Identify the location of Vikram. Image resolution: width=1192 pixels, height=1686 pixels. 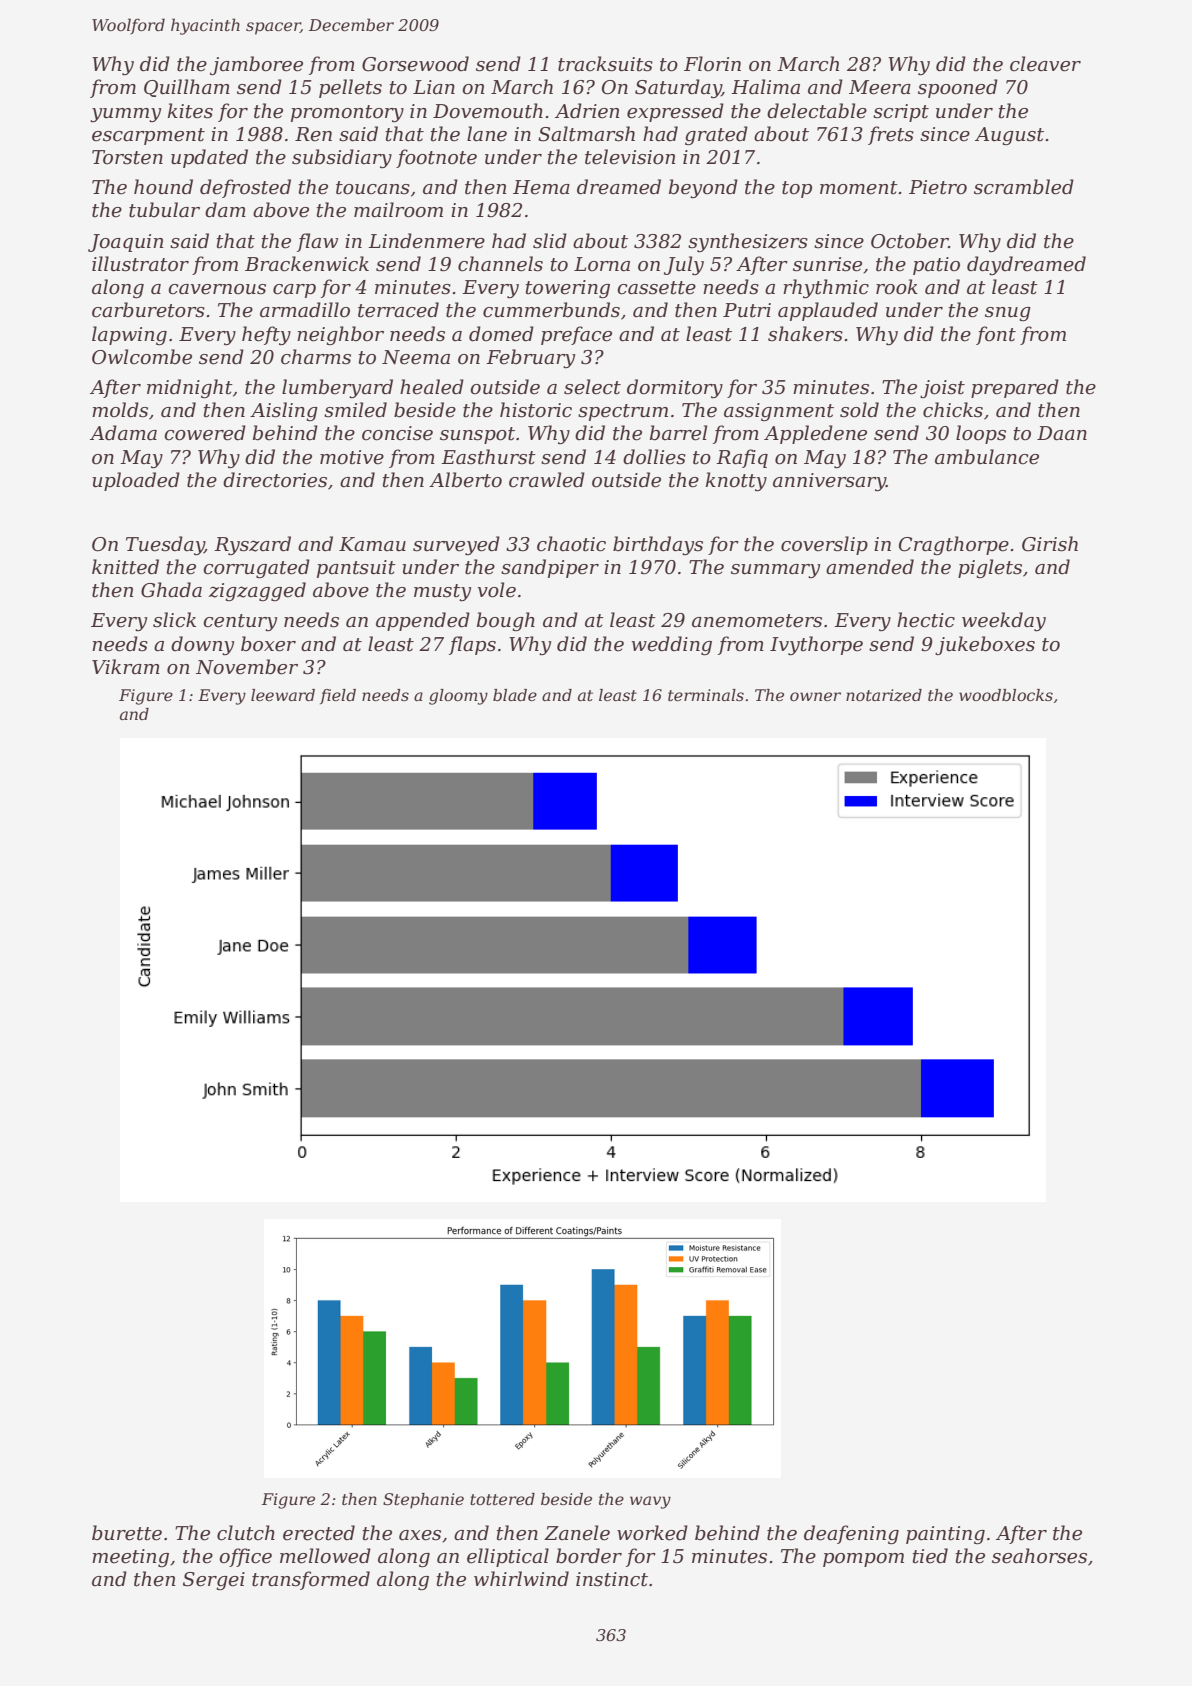
(126, 666).
